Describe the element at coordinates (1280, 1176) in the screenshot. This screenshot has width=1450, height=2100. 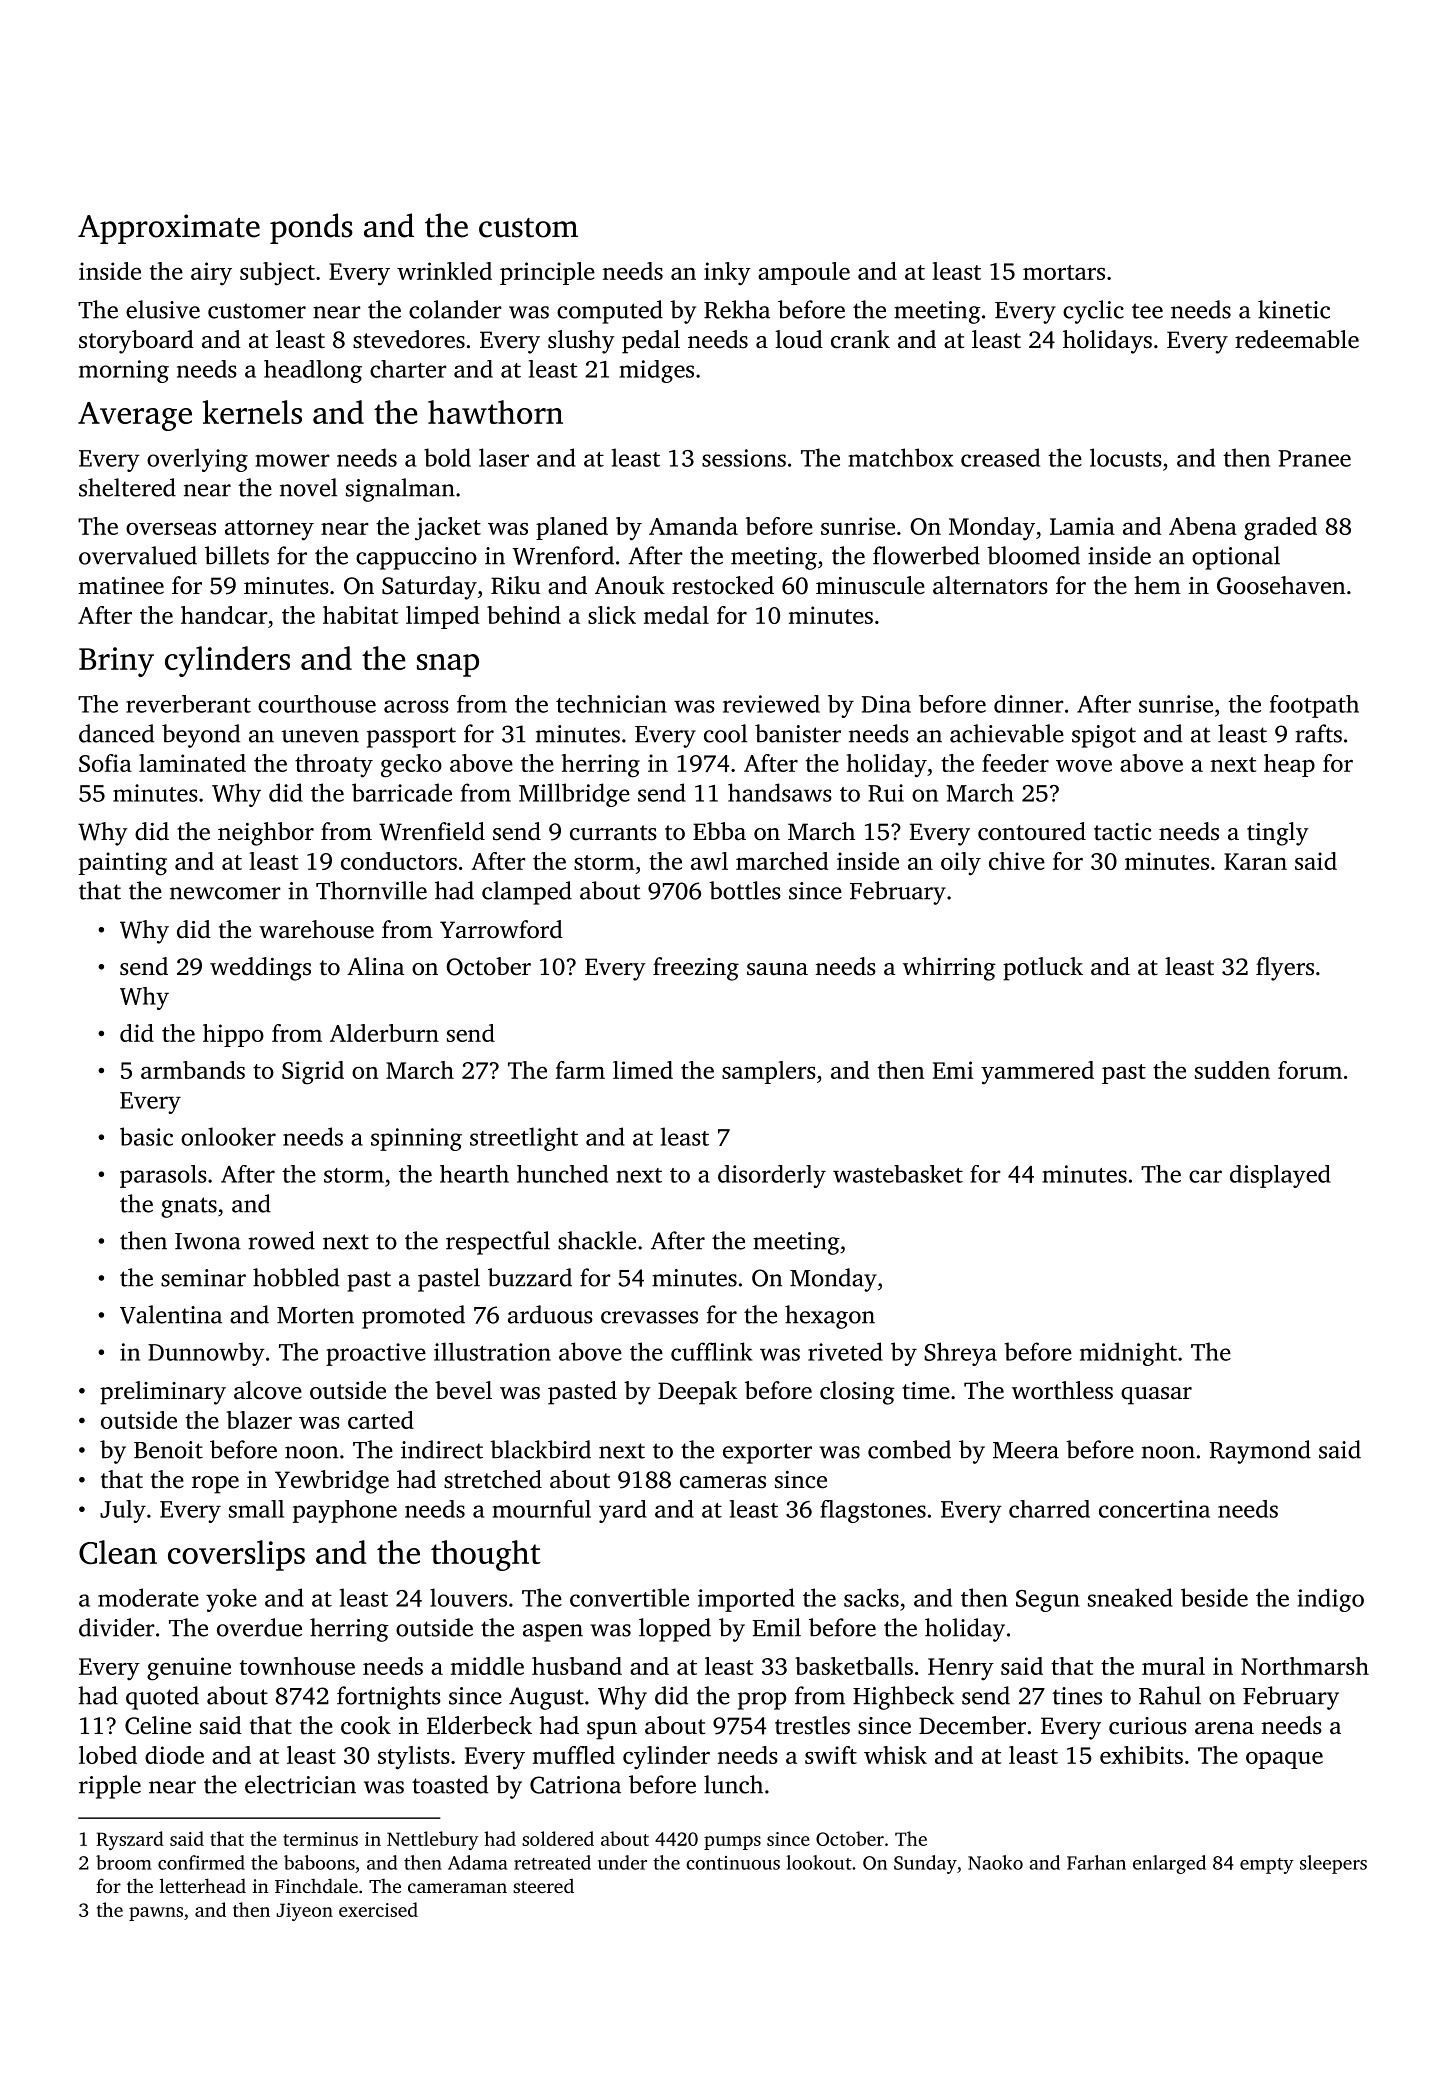
I see `displayed` at that location.
